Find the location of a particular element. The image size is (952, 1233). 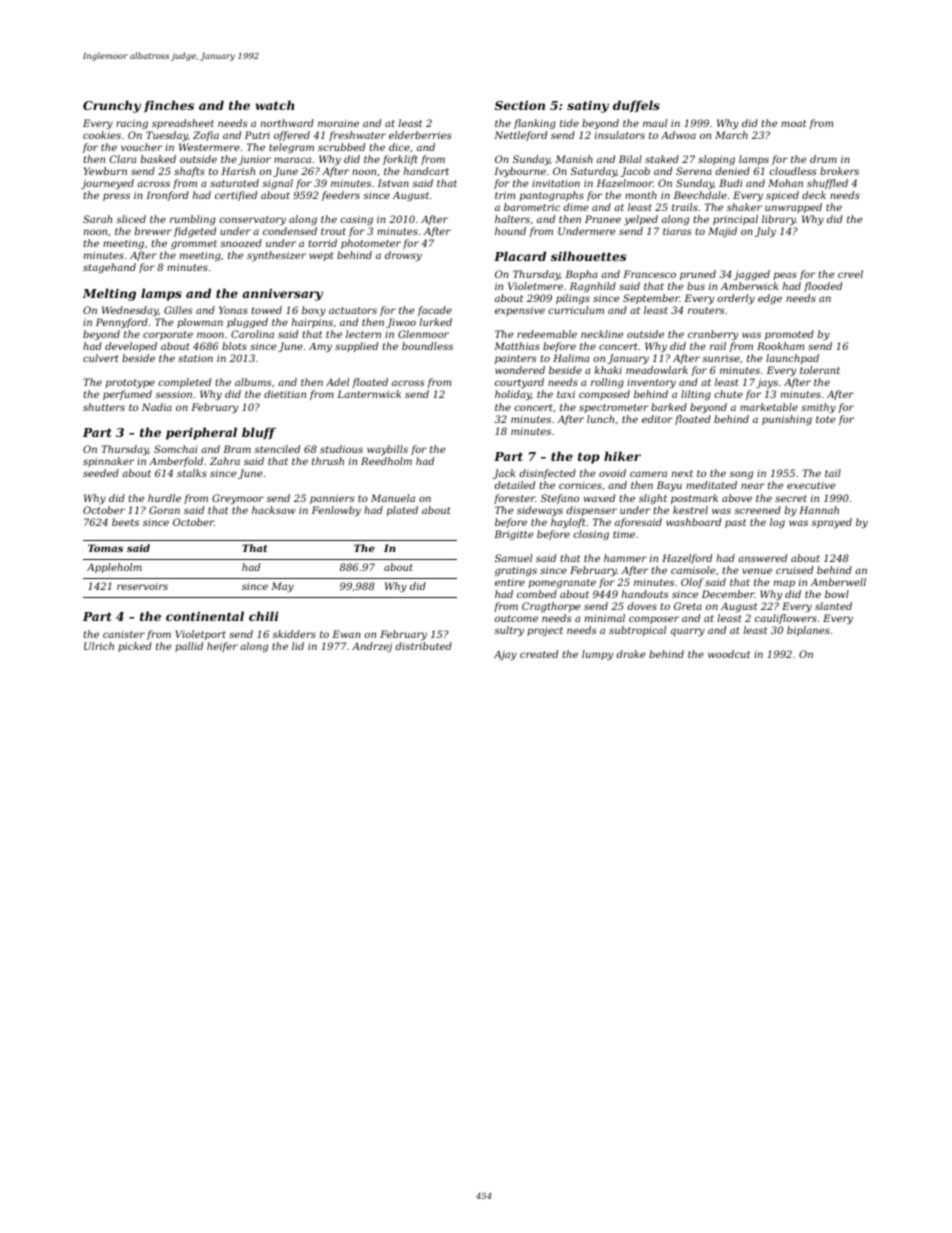

Wednesday is located at coordinates (130, 311).
